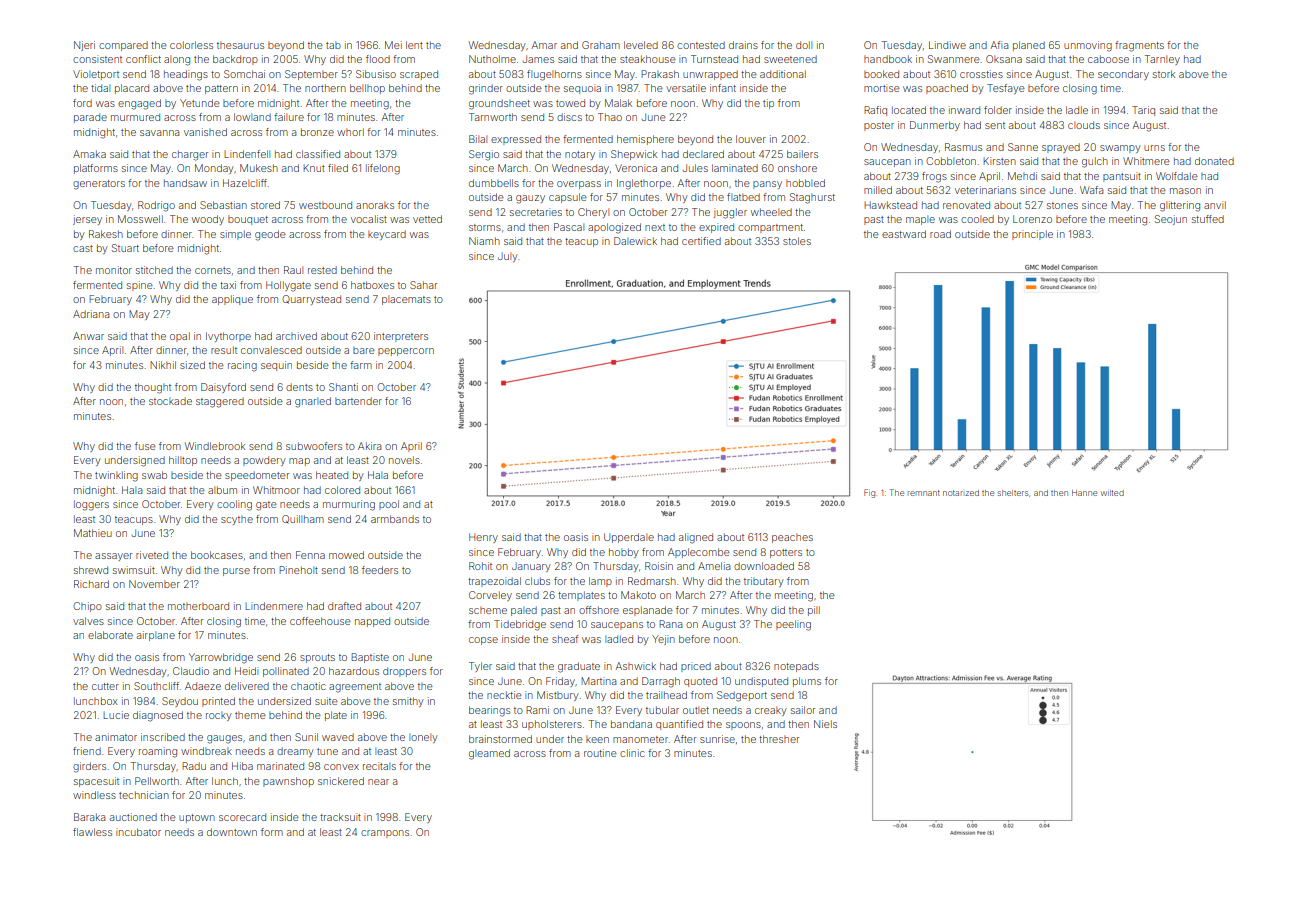  What do you see at coordinates (538, 59) in the screenshot?
I see `James` at bounding box center [538, 59].
